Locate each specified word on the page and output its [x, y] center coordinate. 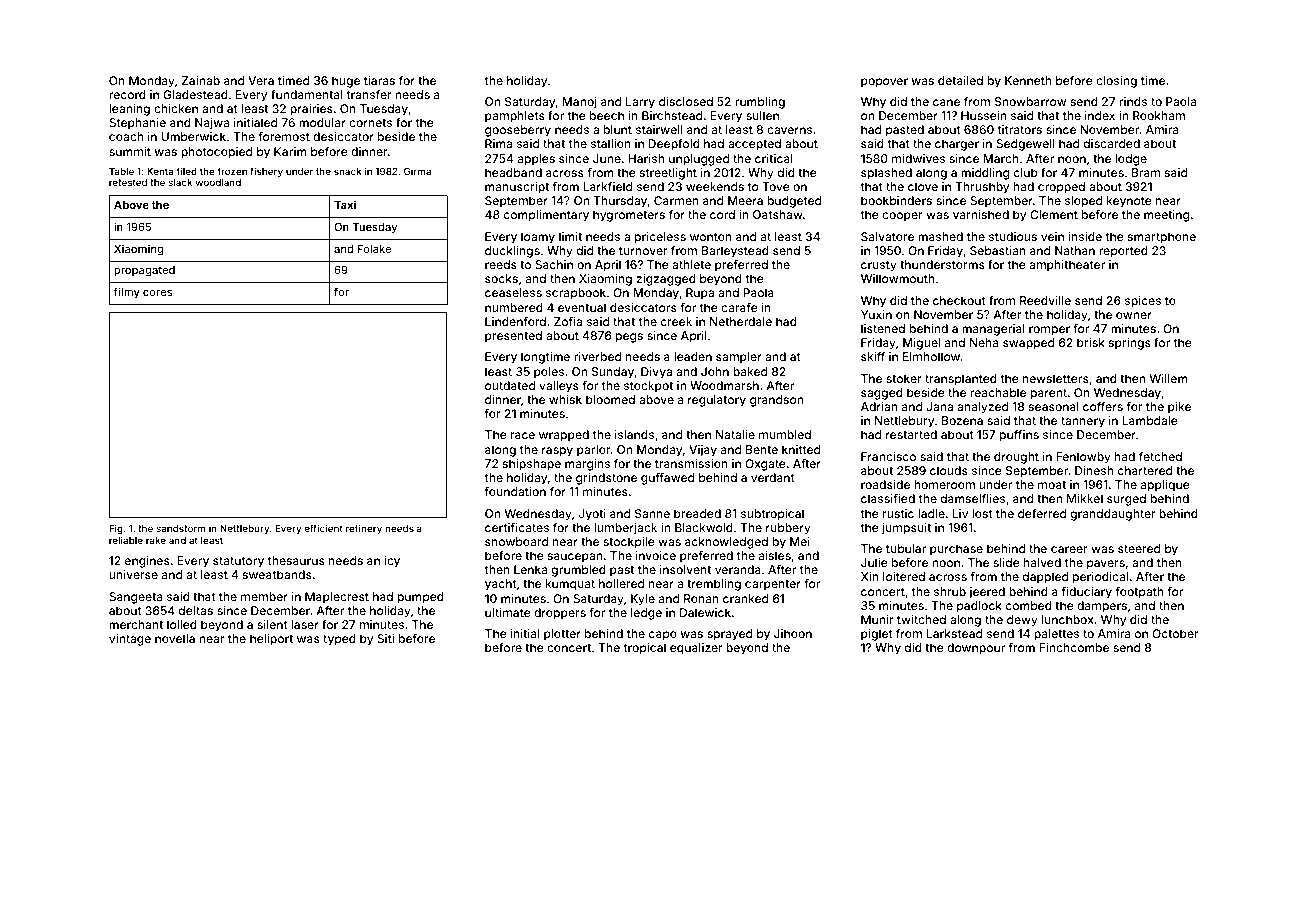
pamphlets [515, 117]
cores [157, 293]
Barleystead [735, 252]
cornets [370, 123]
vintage [130, 640]
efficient [323, 528]
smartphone [1162, 238]
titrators [1020, 129]
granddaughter [1113, 515]
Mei [800, 541]
